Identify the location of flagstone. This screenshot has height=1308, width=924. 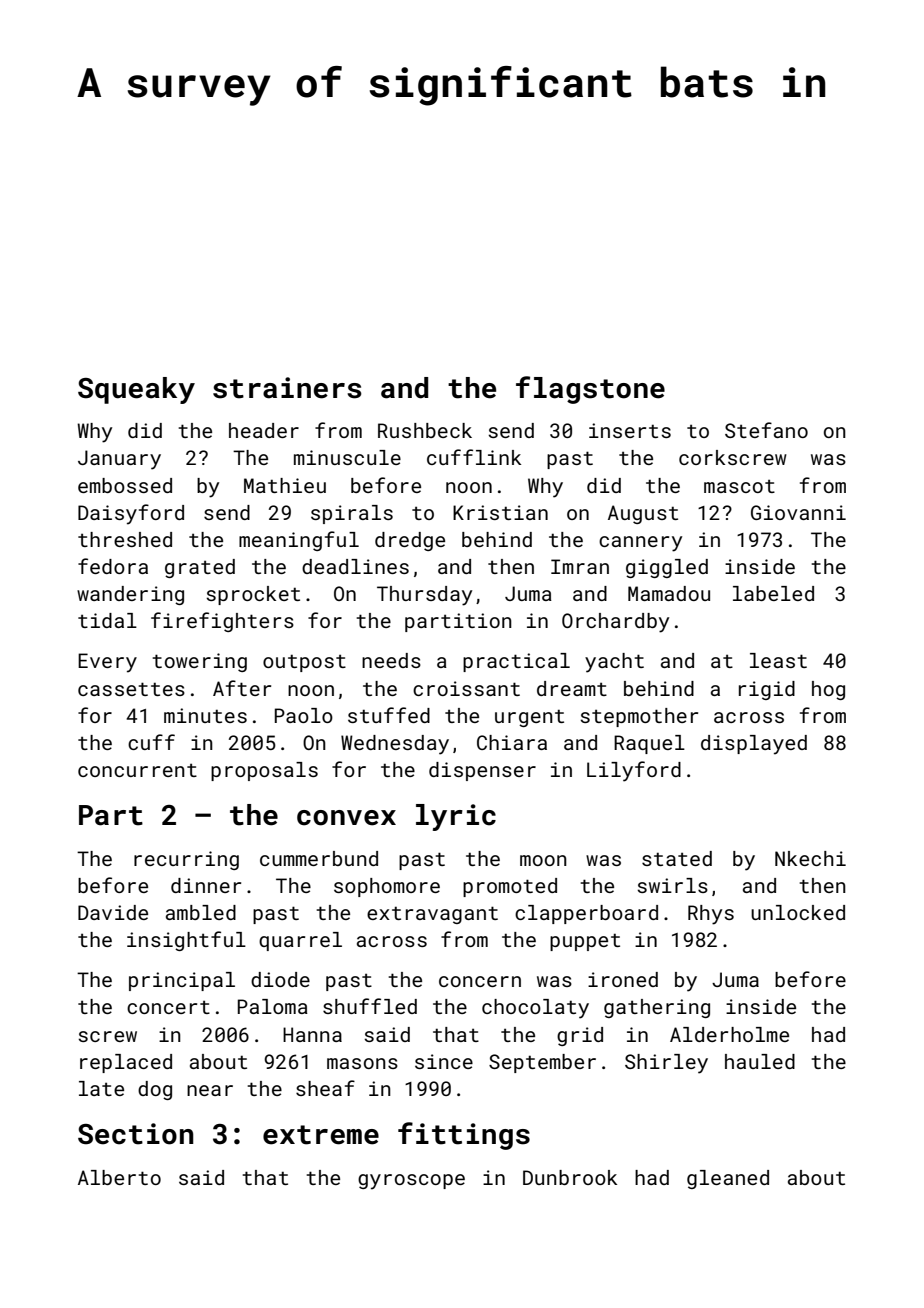
(590, 390).
